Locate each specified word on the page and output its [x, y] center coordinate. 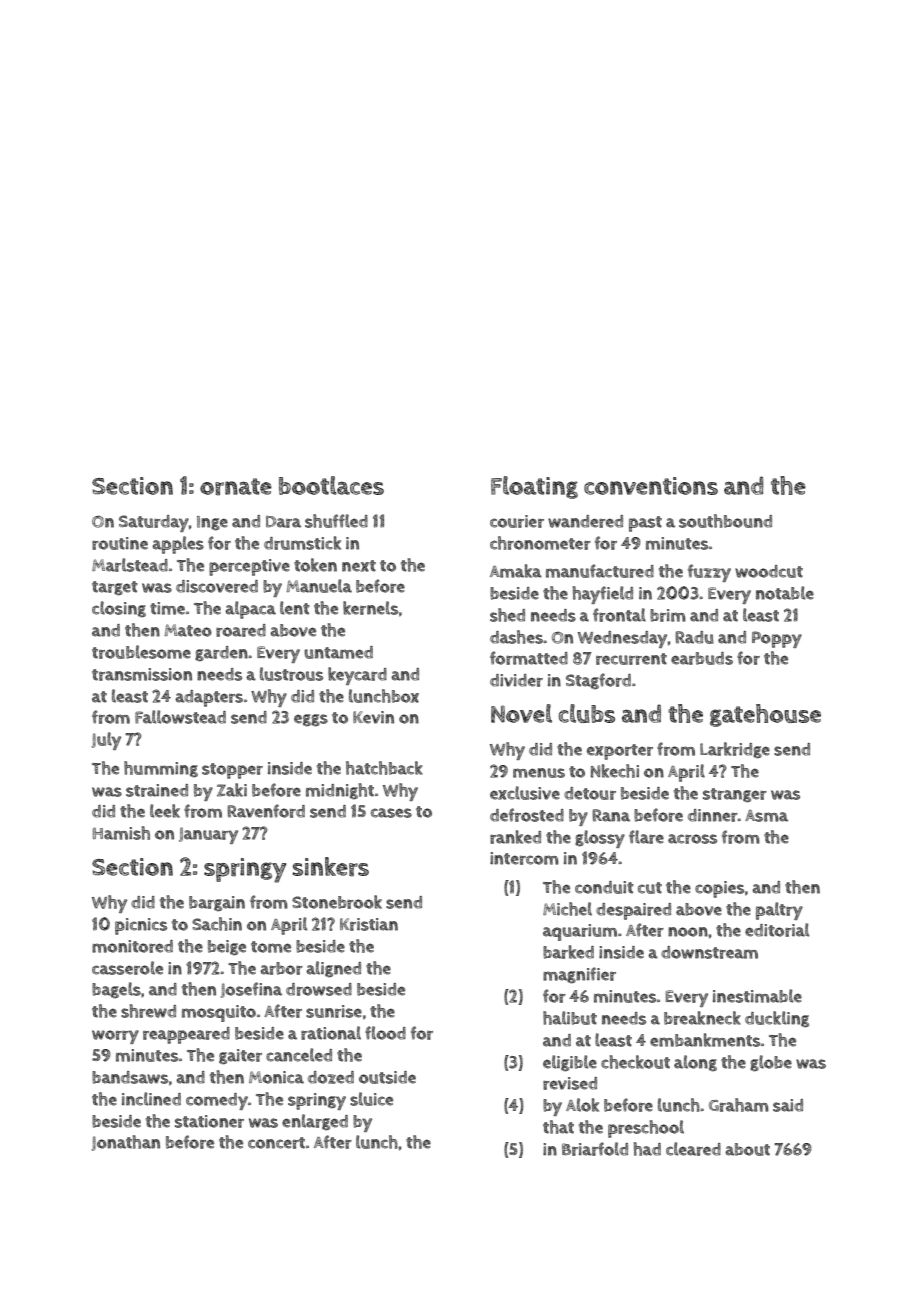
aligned [333, 969]
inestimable [757, 996]
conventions [651, 486]
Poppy [777, 639]
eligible [570, 1063]
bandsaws [130, 1077]
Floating [534, 487]
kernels [370, 608]
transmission [142, 674]
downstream [709, 952]
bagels [116, 990]
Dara [283, 522]
